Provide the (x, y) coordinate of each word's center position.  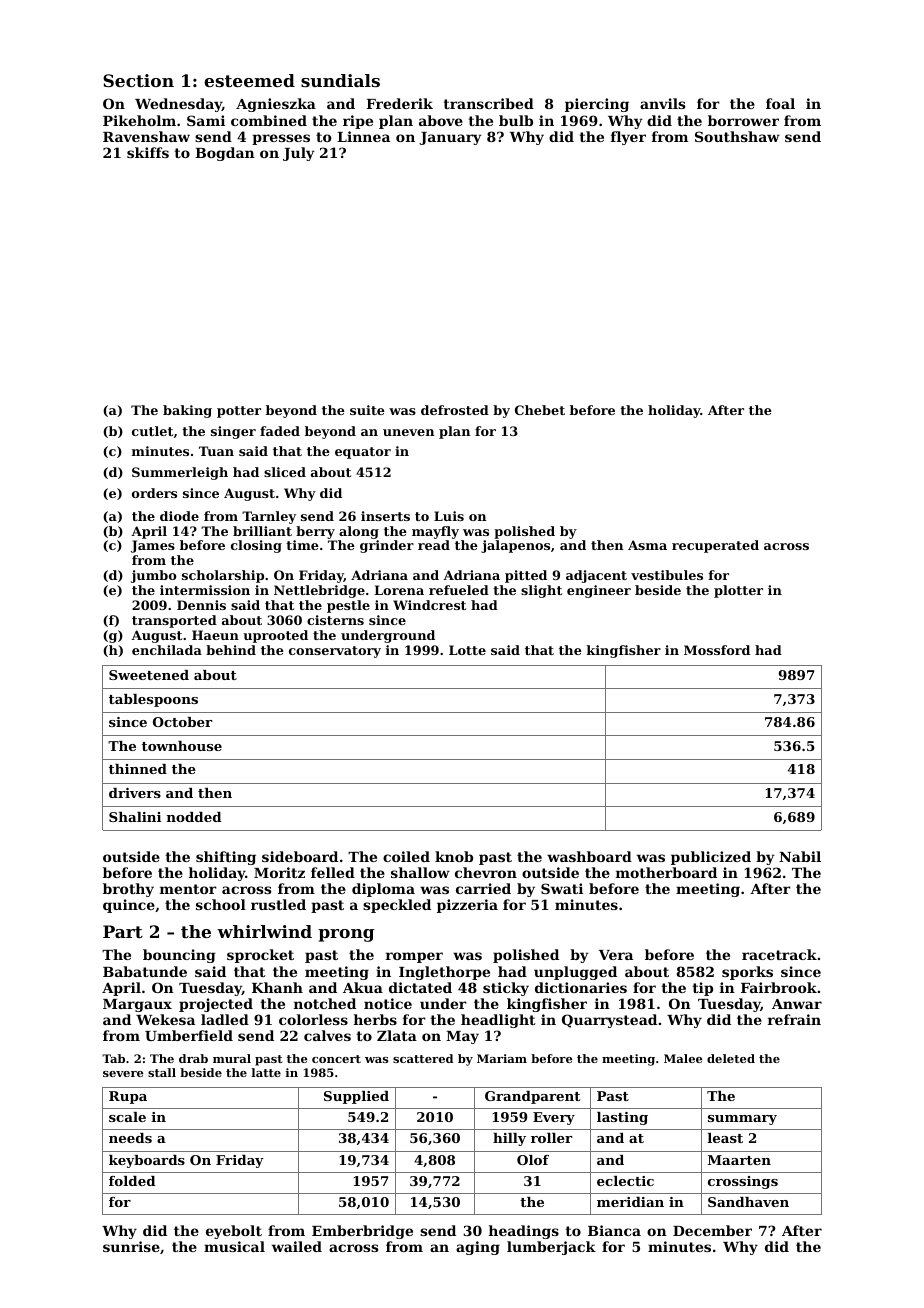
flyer (628, 138)
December (712, 1230)
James (153, 546)
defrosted (455, 410)
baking (187, 411)
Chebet (540, 410)
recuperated (715, 546)
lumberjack (551, 1248)
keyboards (147, 1161)
